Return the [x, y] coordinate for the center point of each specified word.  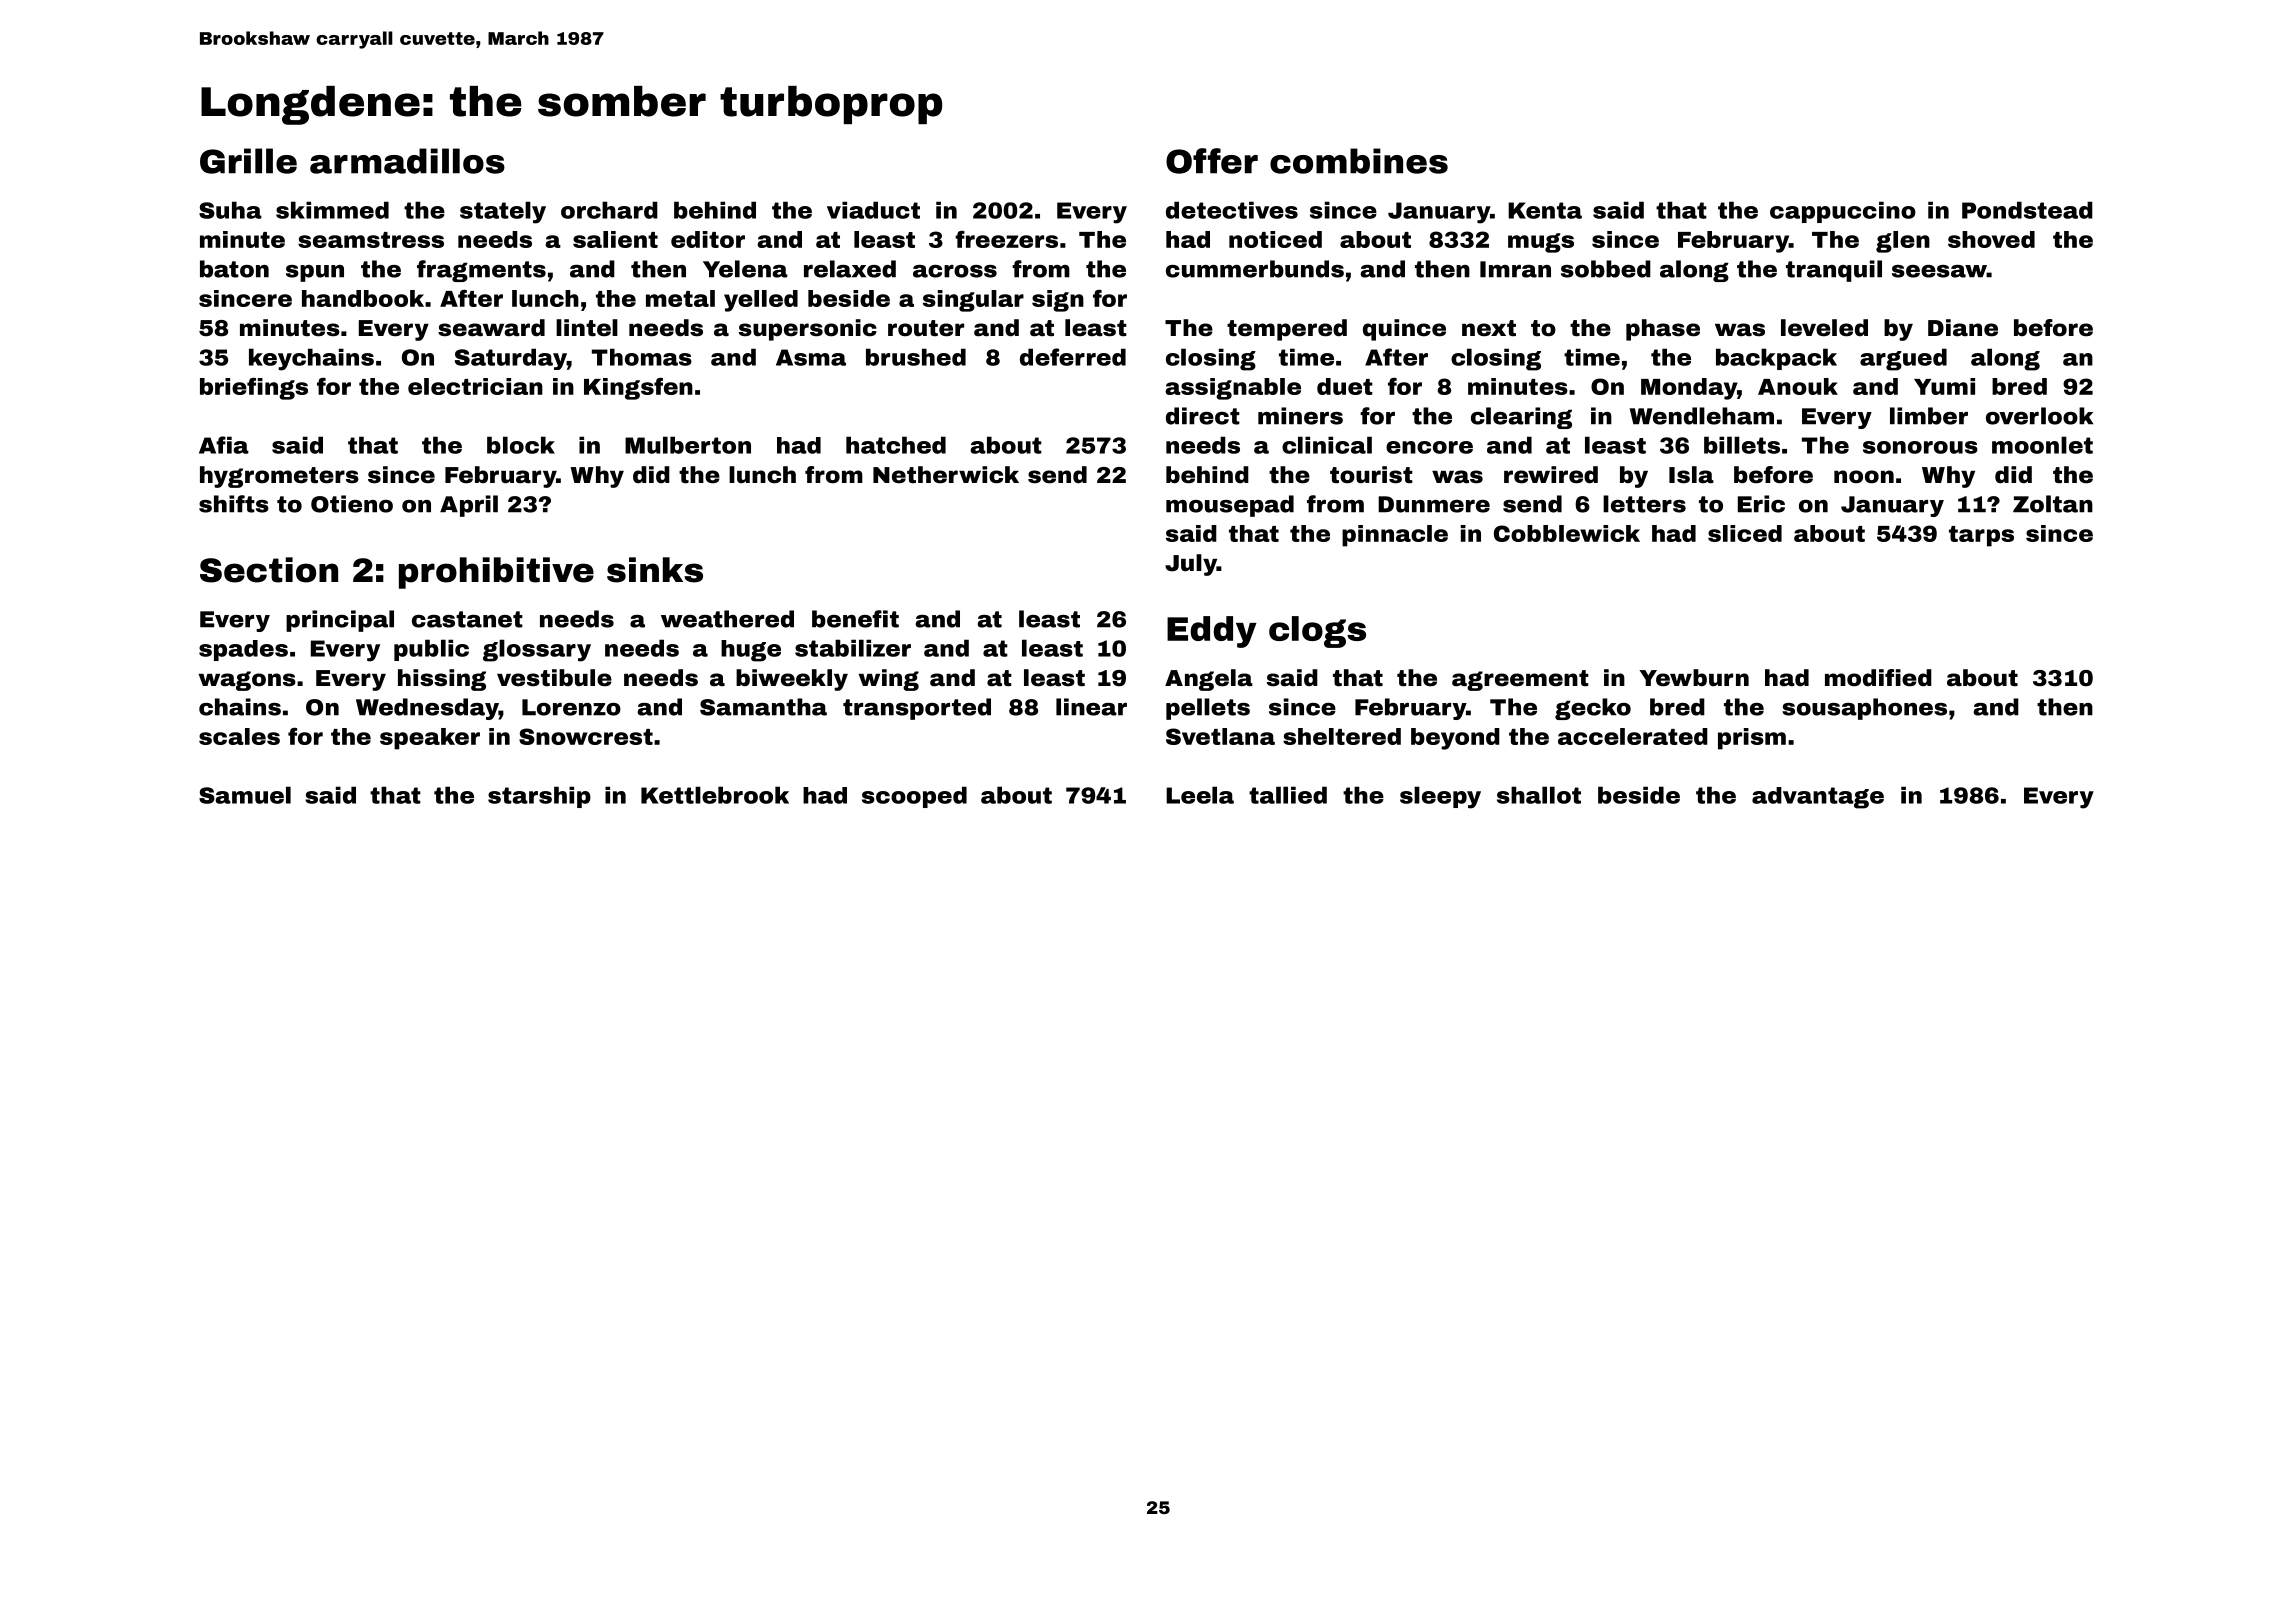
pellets [1208, 709]
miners [1300, 416]
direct [1203, 416]
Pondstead [2027, 210]
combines [1359, 161]
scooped [914, 797]
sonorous [1920, 447]
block [521, 445]
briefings [254, 388]
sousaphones [1864, 709]
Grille [248, 161]
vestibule [554, 678]
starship [539, 797]
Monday [1689, 389]
